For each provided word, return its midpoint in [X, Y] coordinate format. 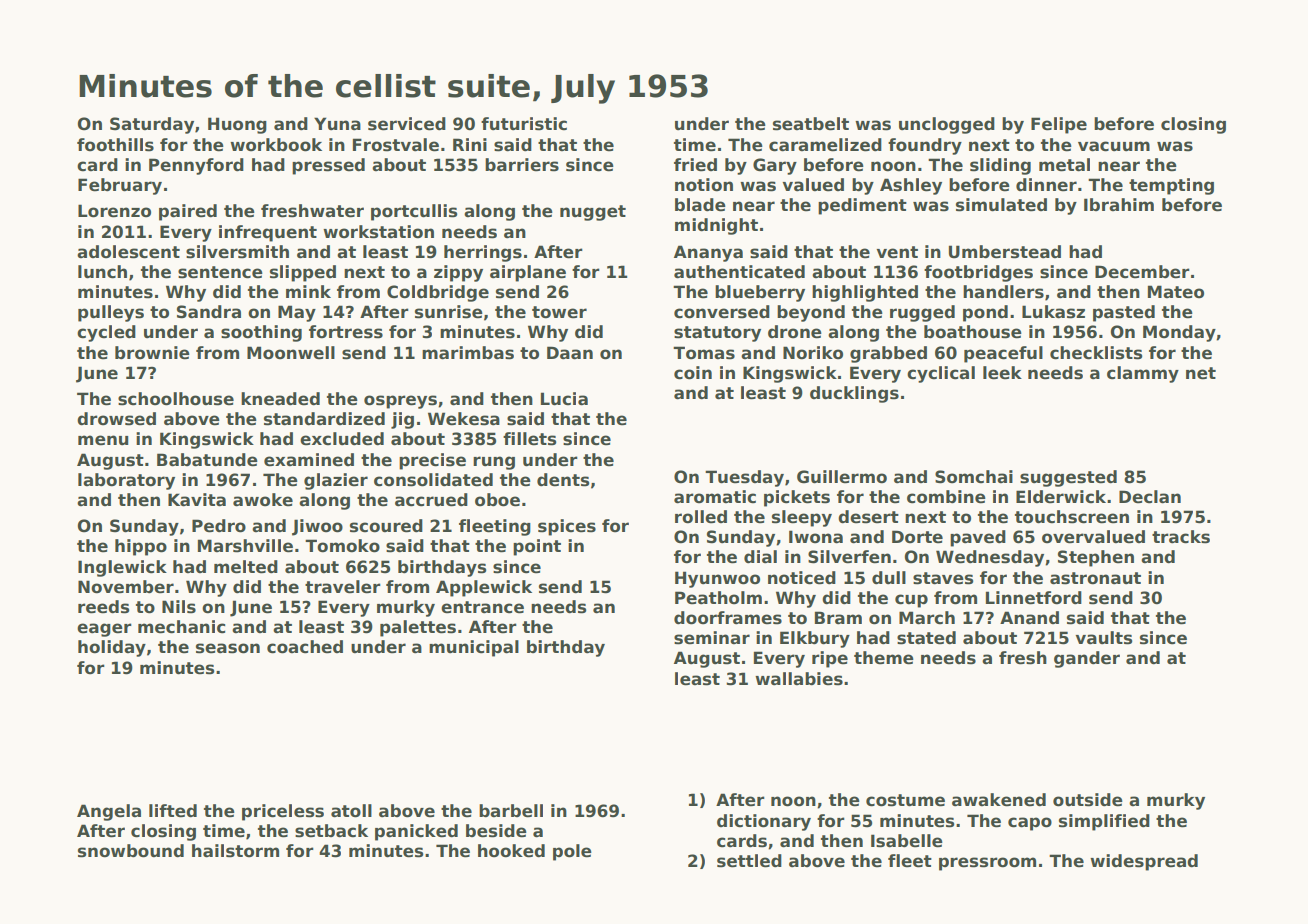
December [1142, 272]
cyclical [941, 374]
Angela [109, 812]
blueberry [760, 293]
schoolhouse [176, 399]
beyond [811, 313]
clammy [1143, 374]
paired [188, 212]
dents [563, 480]
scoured [386, 526]
